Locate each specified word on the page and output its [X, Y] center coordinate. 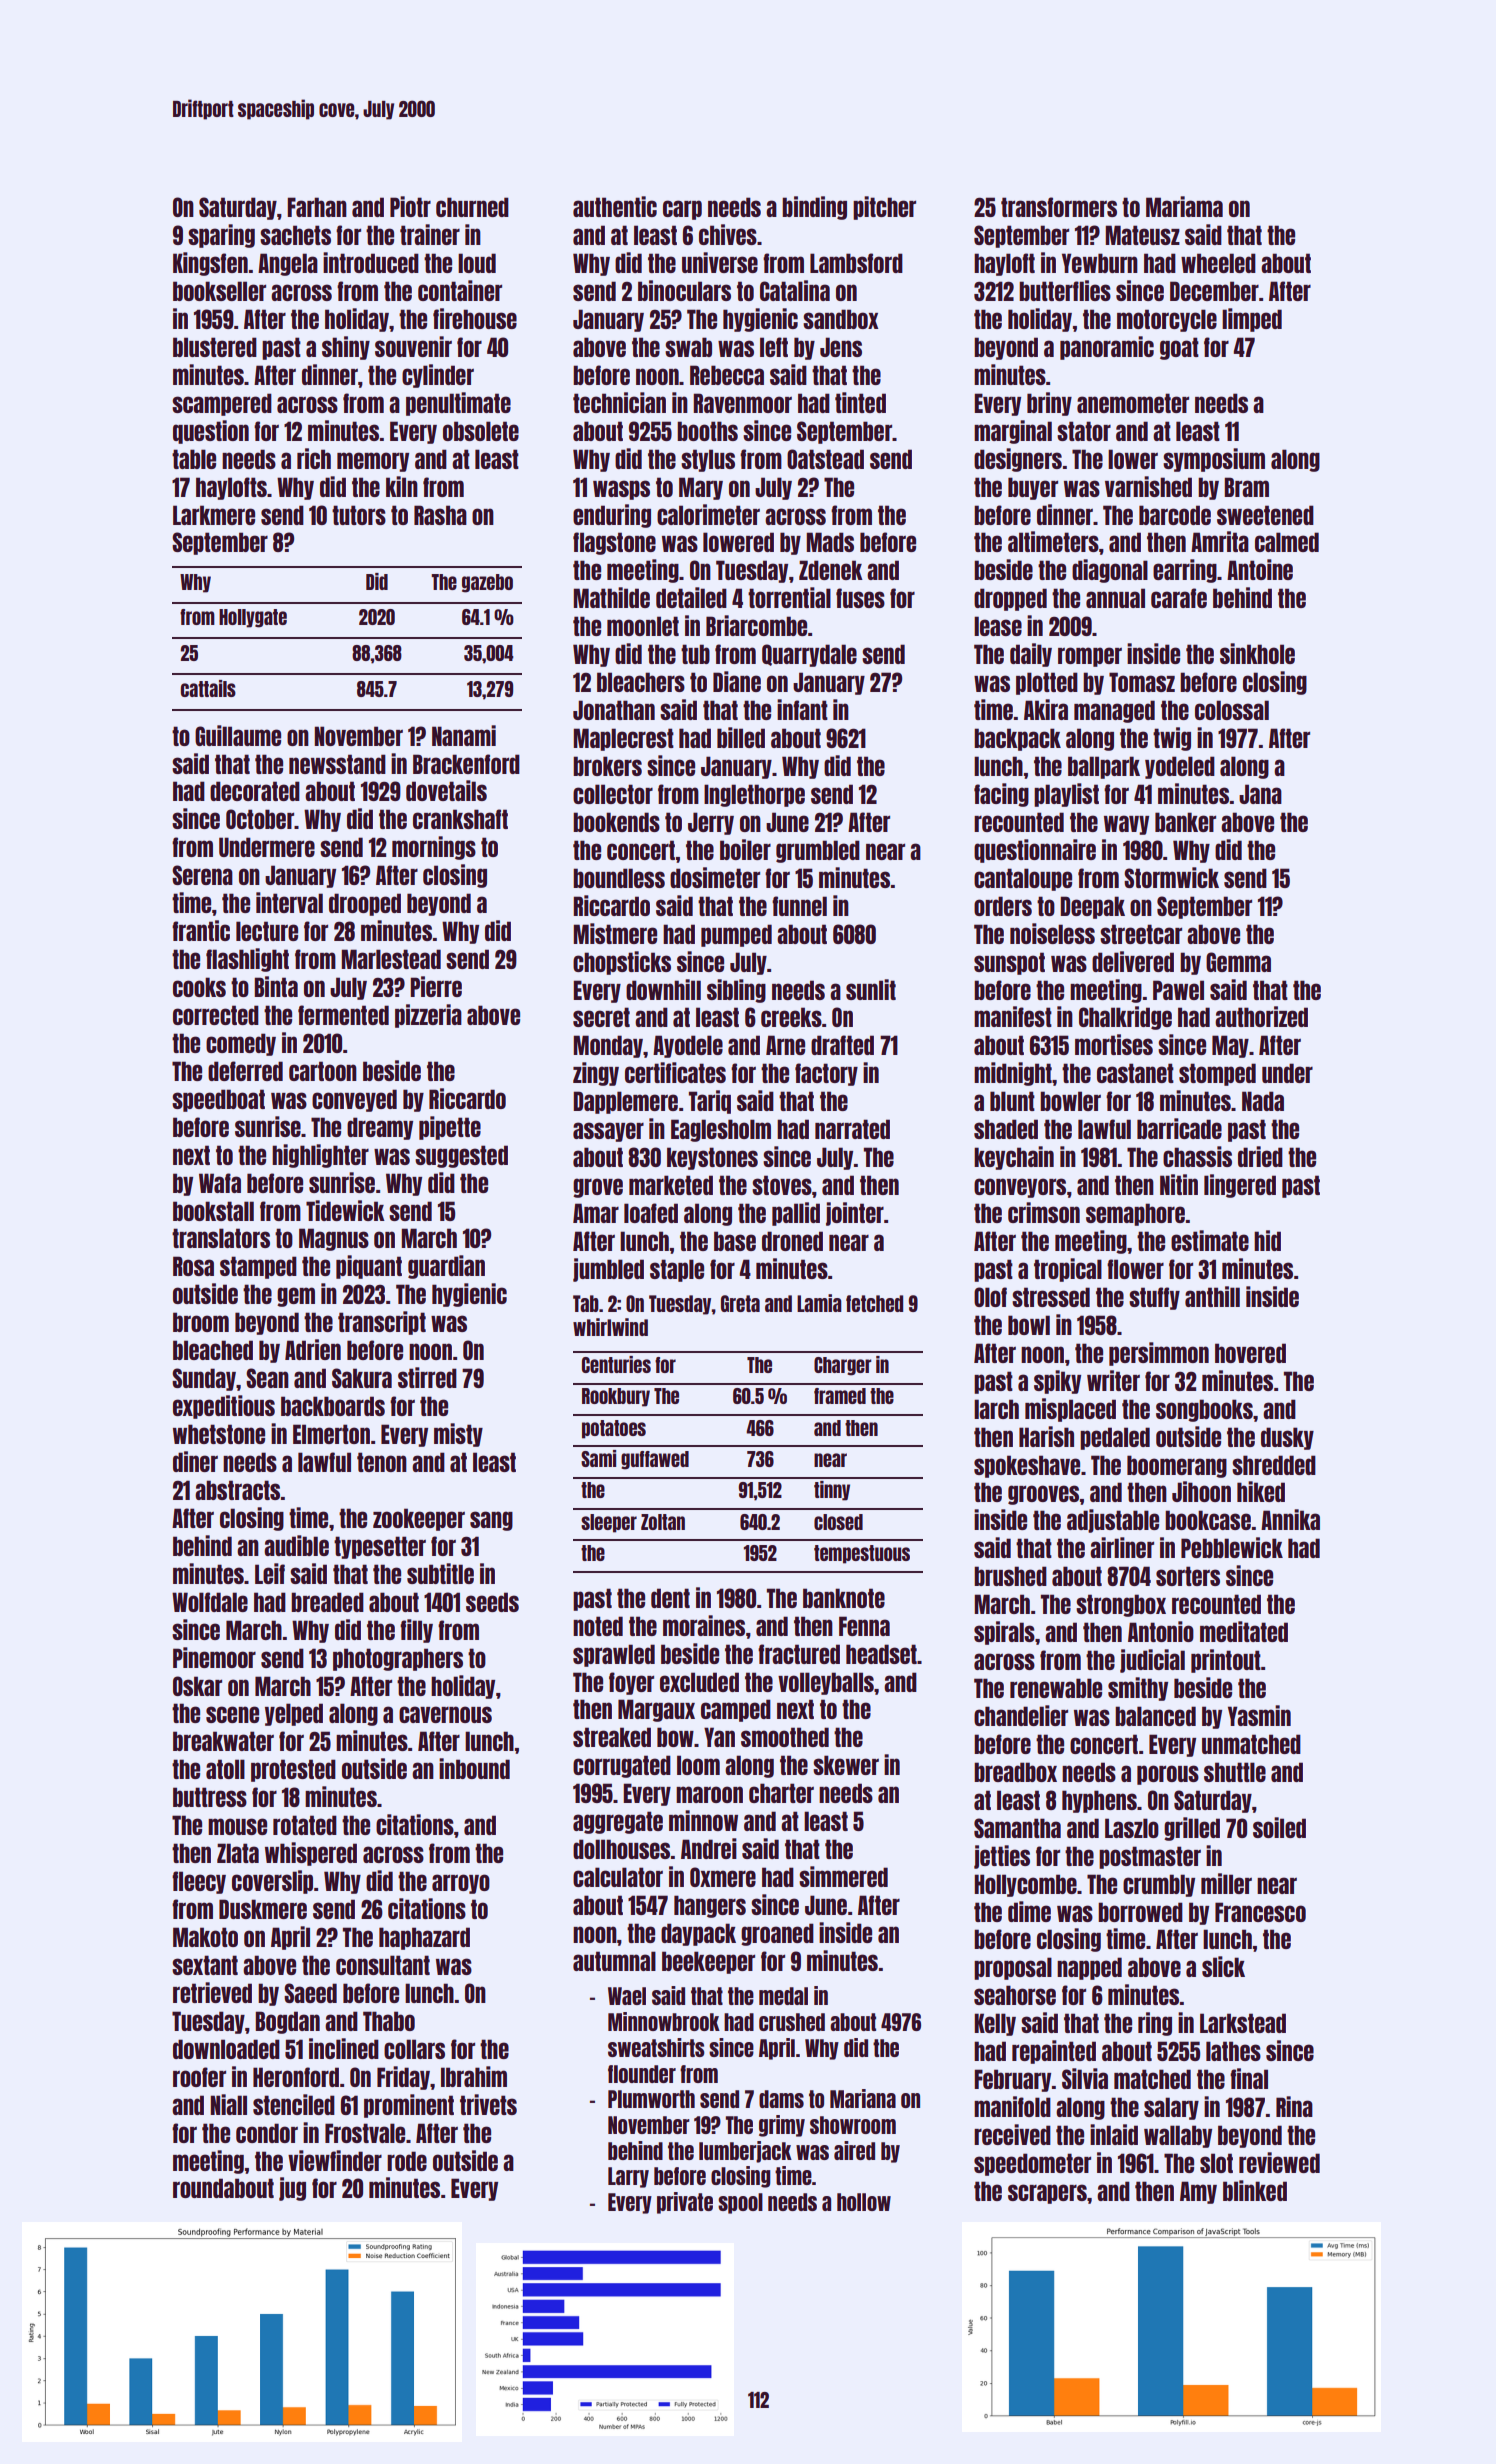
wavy [1126, 825]
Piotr [410, 206]
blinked [1255, 2190]
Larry [628, 2177]
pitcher [884, 208]
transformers [1059, 207]
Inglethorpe [754, 795]
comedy [241, 1044]
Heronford [296, 2077]
